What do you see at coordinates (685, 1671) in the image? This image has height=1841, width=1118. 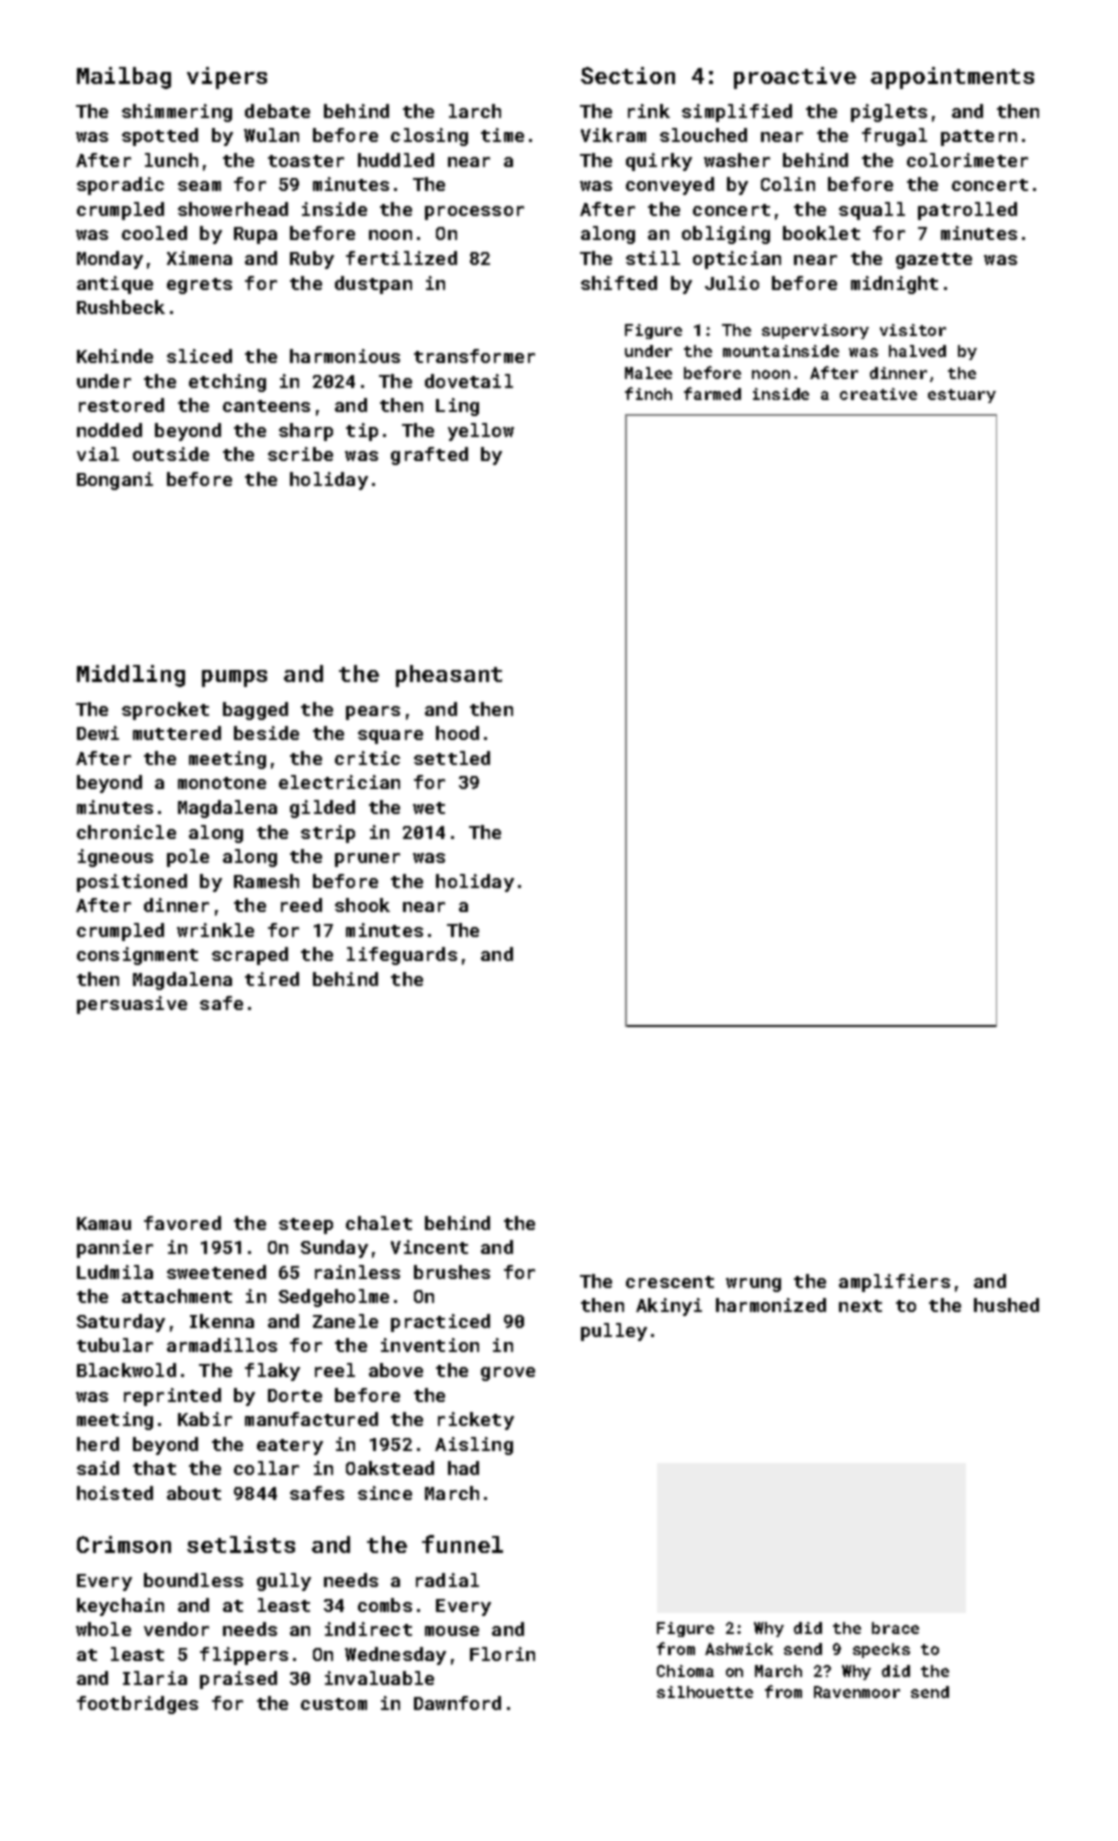 I see `Chioma` at bounding box center [685, 1671].
